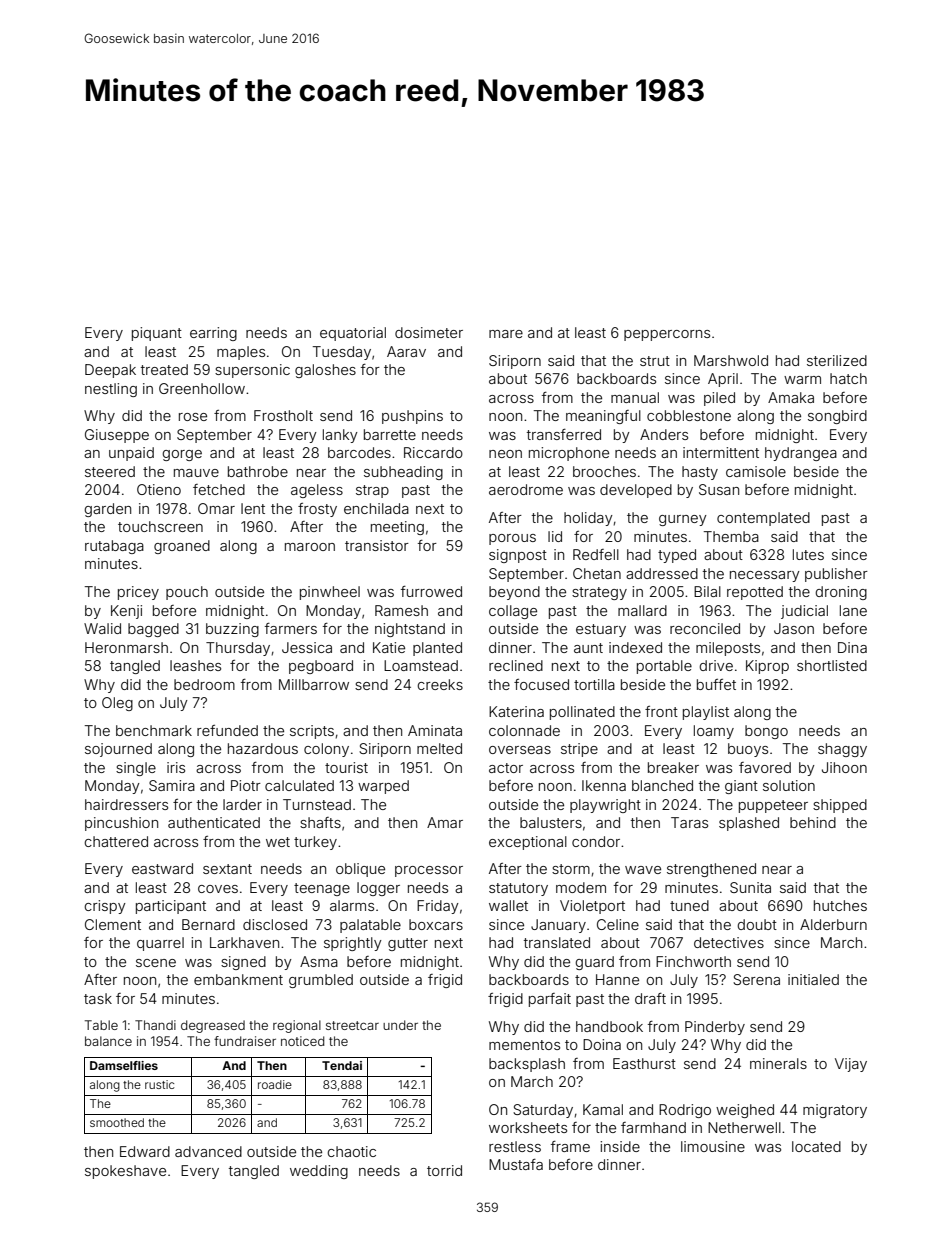  I want to click on advanced, so click(208, 1151).
